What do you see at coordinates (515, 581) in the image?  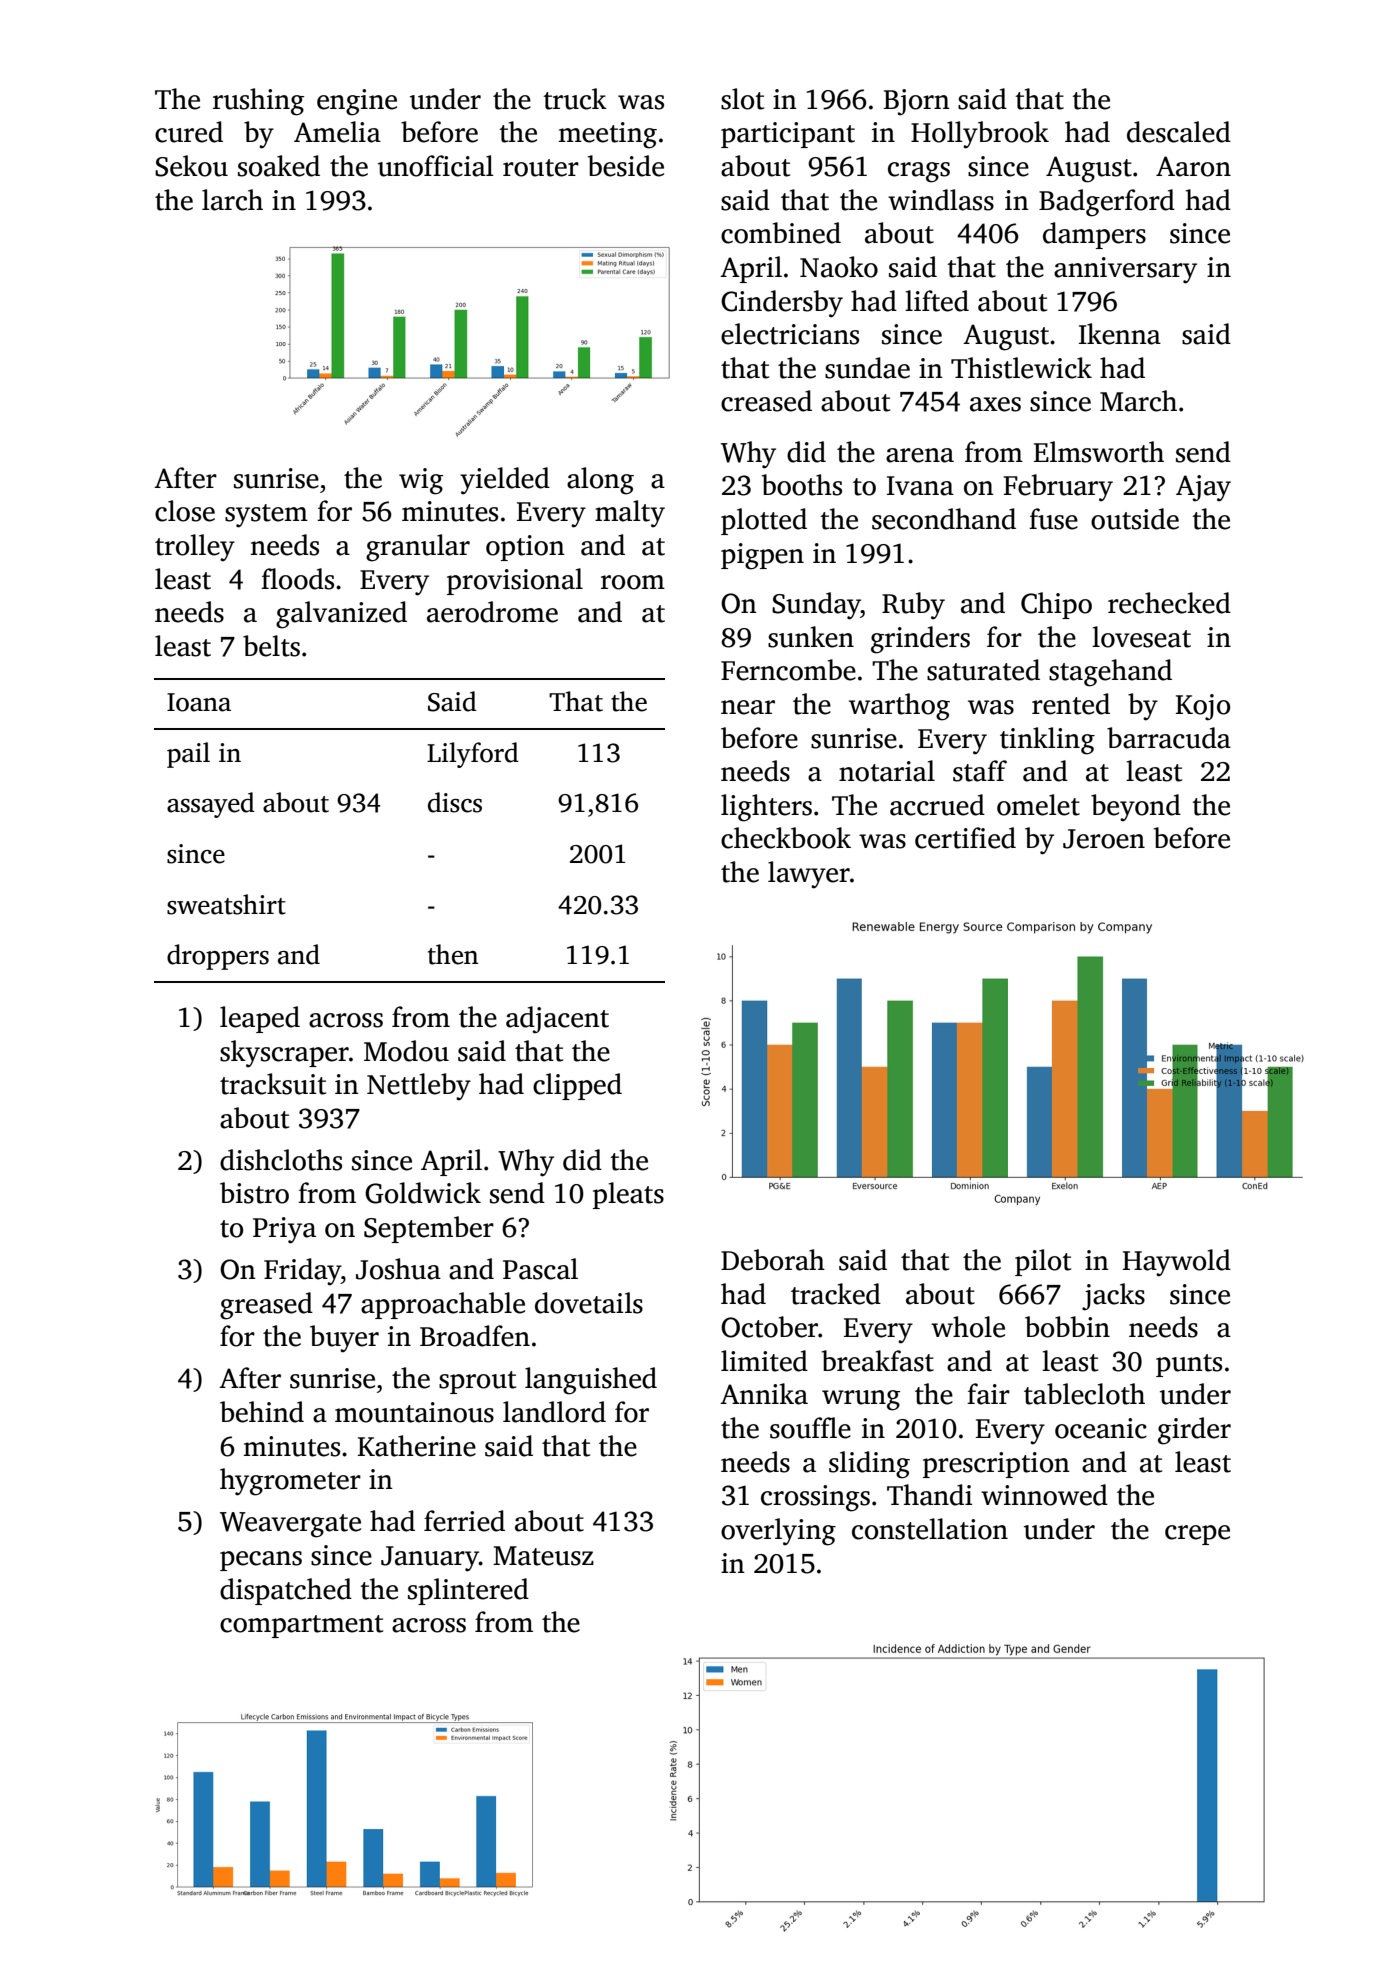 I see `provisional` at bounding box center [515, 581].
